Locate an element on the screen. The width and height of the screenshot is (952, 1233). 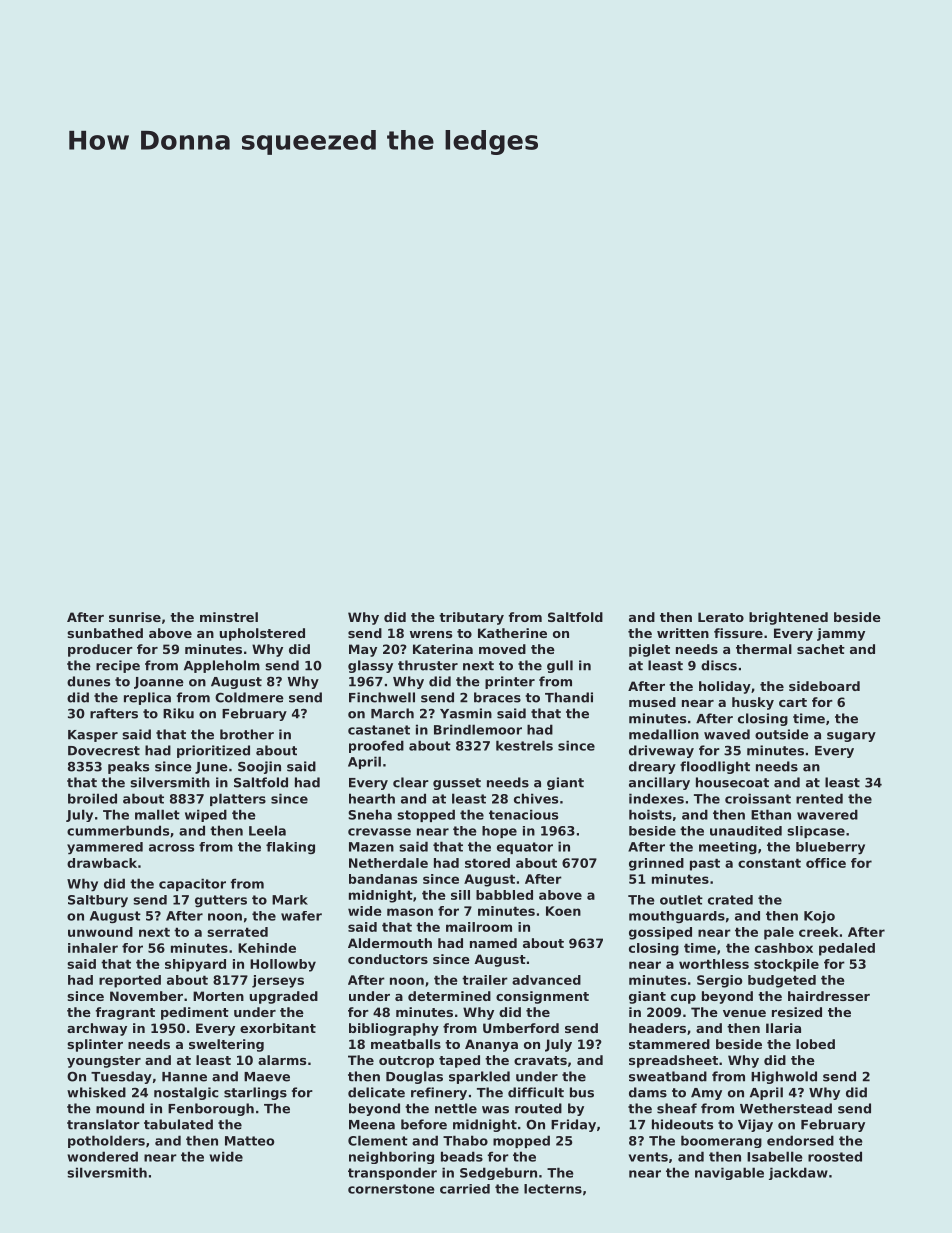
sachet is located at coordinates (821, 649).
